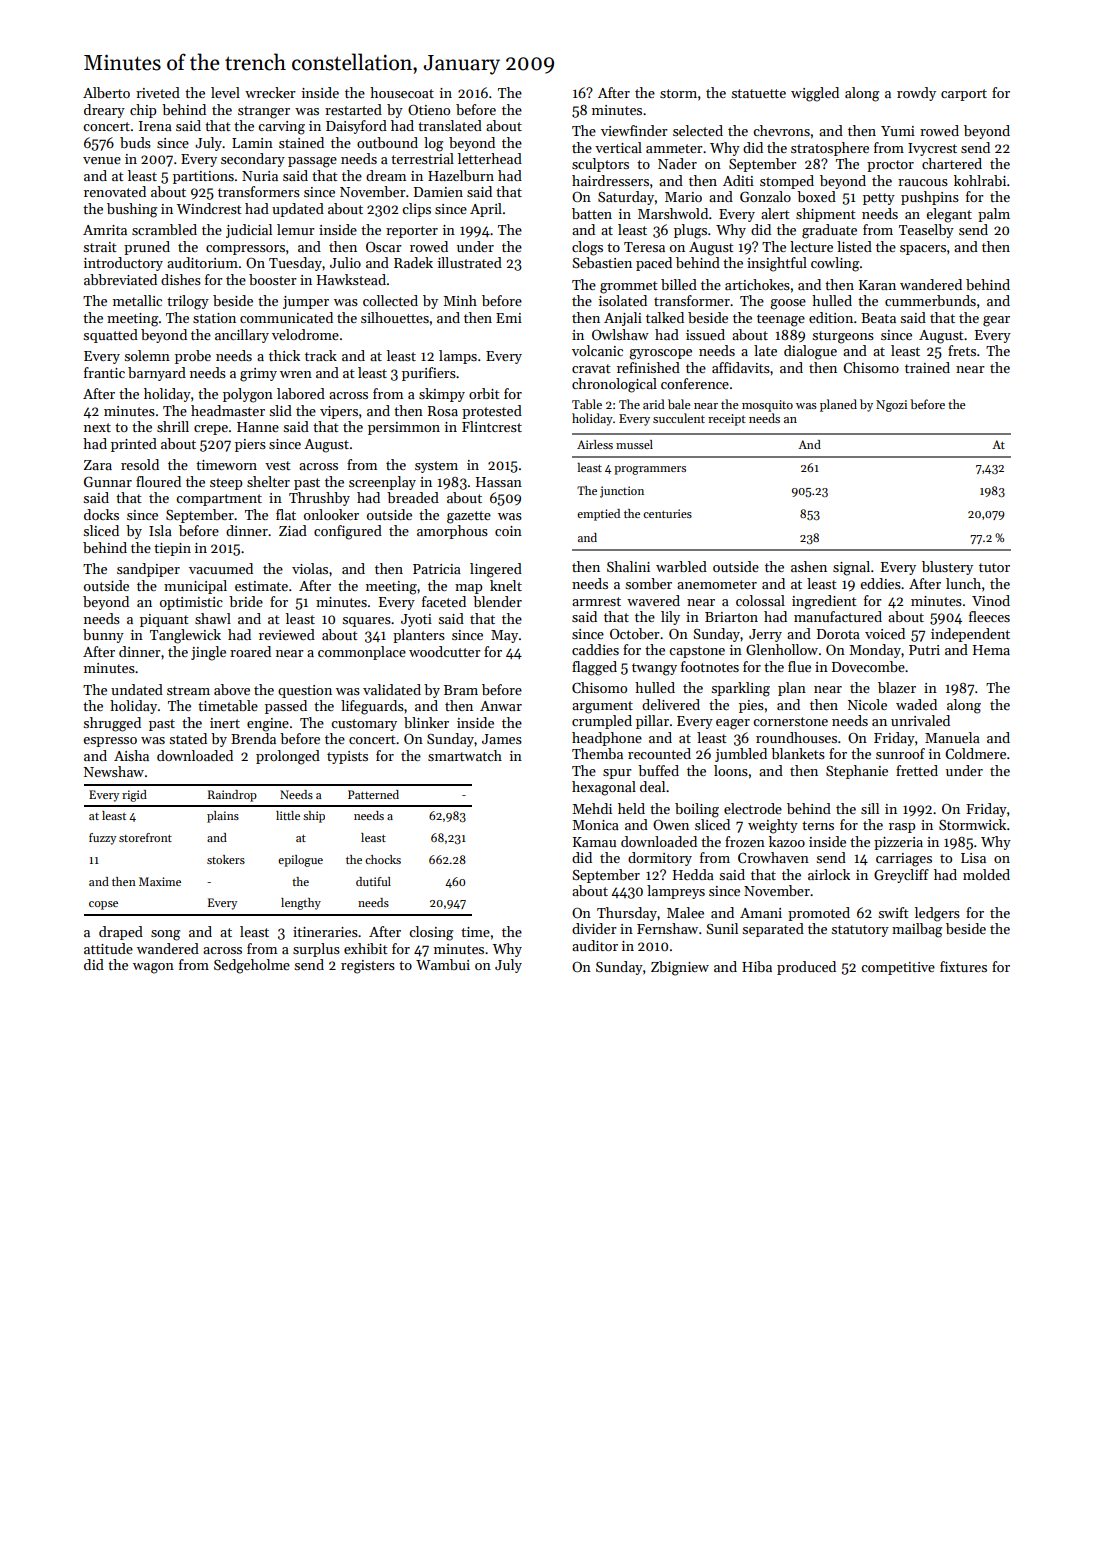  Describe the element at coordinates (806, 968) in the document. I see `produced` at that location.
